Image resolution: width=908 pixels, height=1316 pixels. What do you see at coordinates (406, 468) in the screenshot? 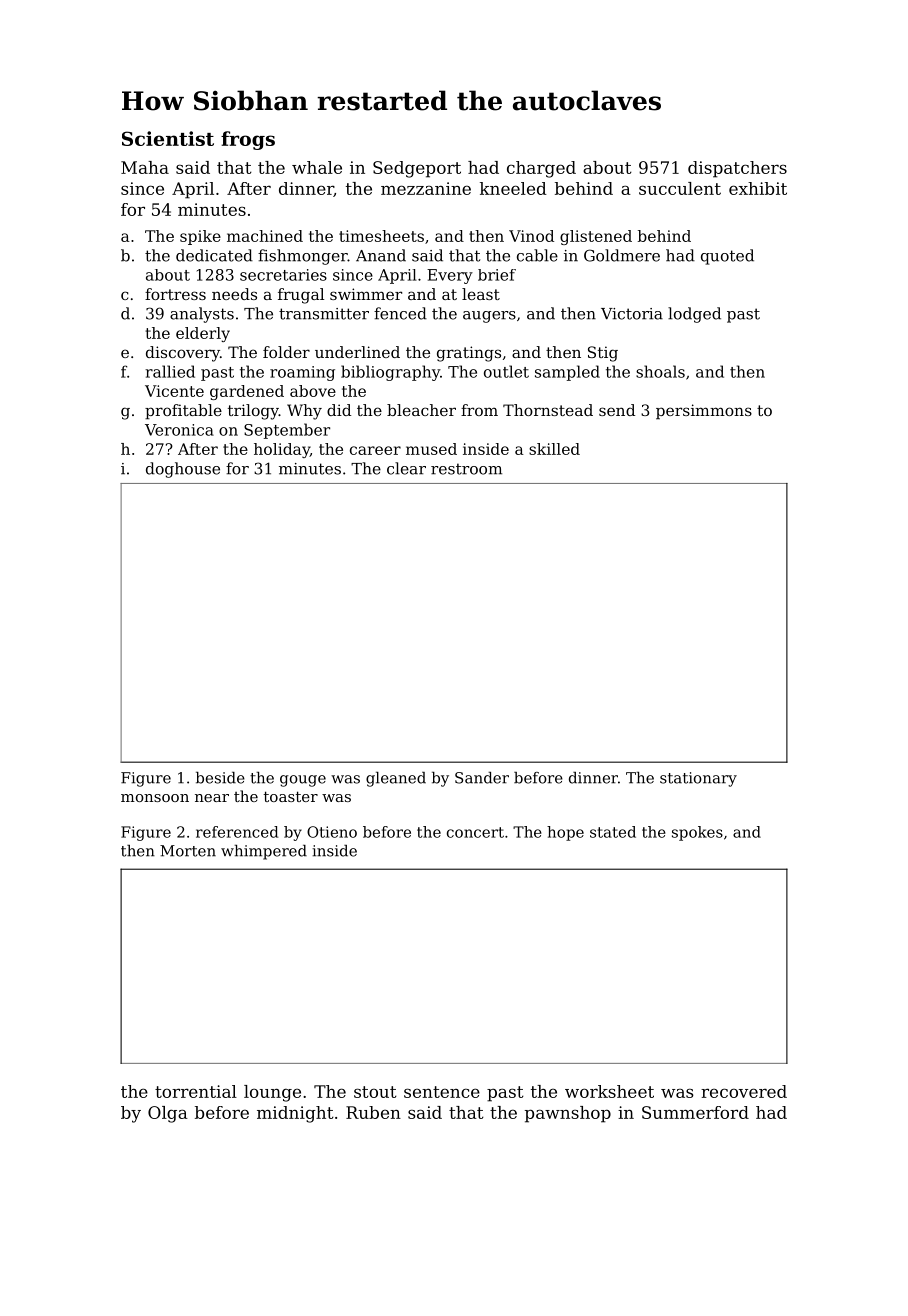
I see `clear` at bounding box center [406, 468].
